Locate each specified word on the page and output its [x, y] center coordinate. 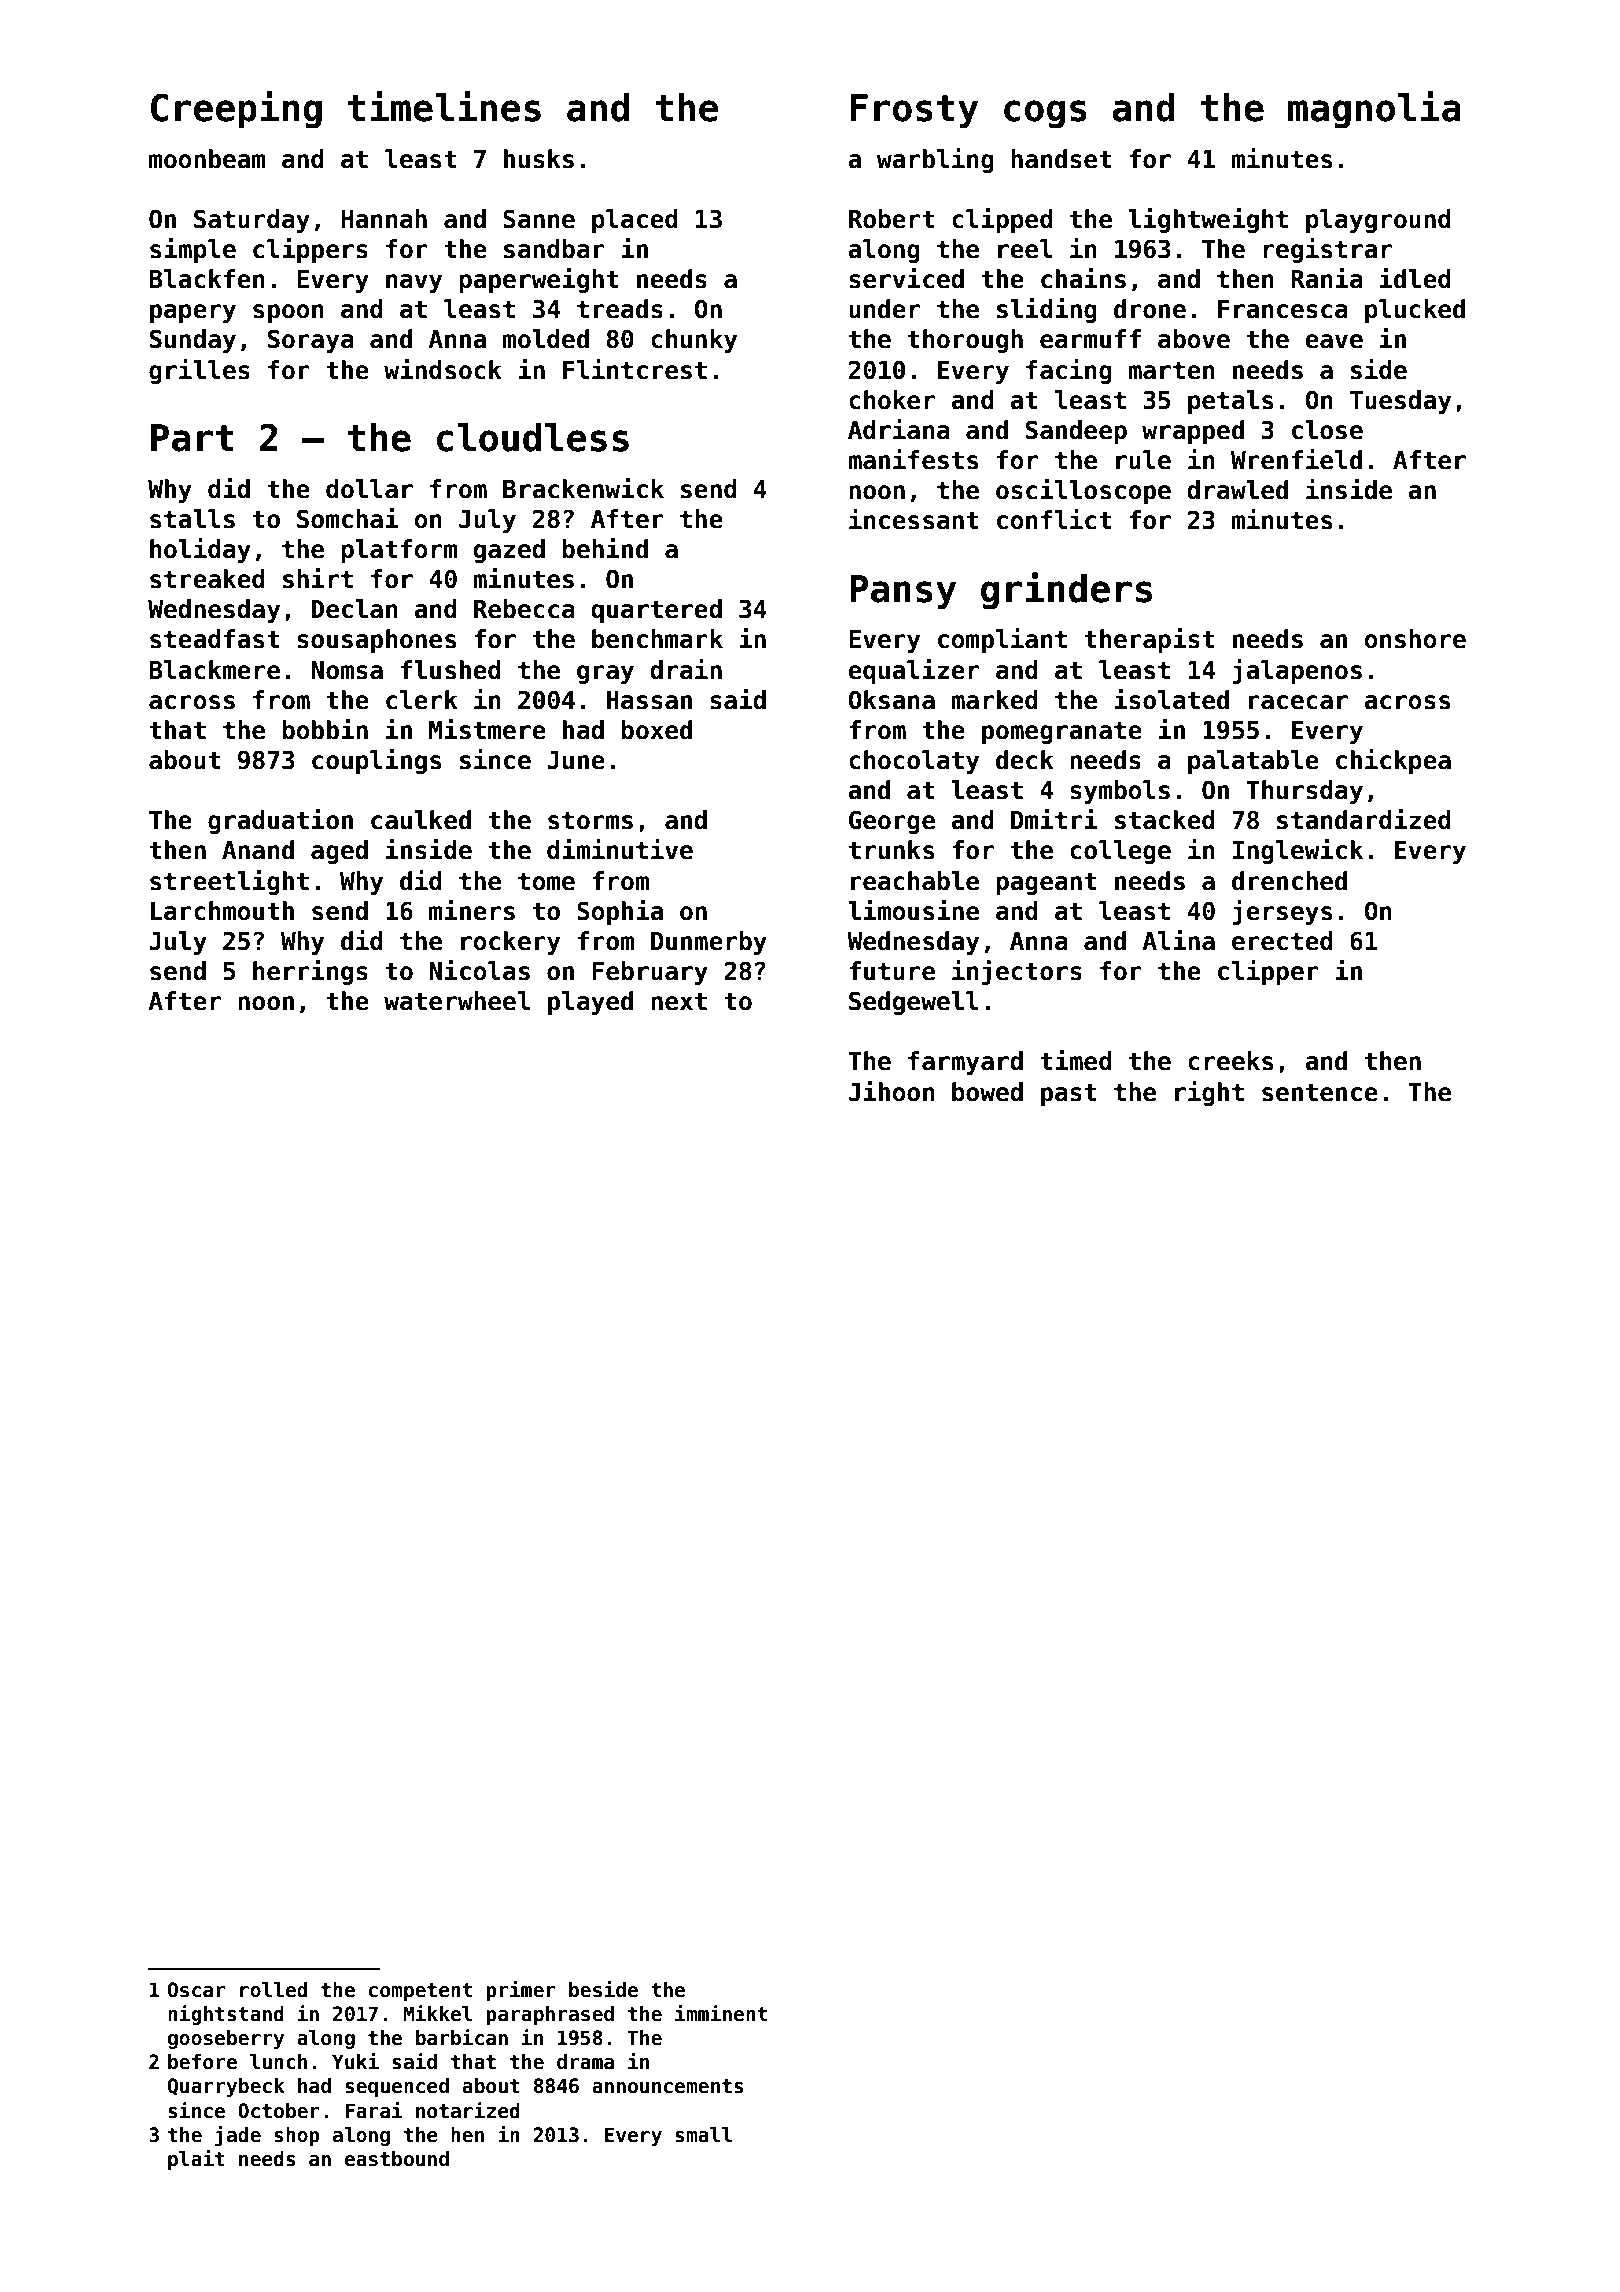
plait [196, 2160]
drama [585, 2062]
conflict [1054, 519]
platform [399, 551]
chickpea [1393, 761]
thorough [965, 341]
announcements [668, 2086]
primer [521, 1991]
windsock [443, 369]
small [703, 2135]
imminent [721, 2013]
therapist [1149, 640]
